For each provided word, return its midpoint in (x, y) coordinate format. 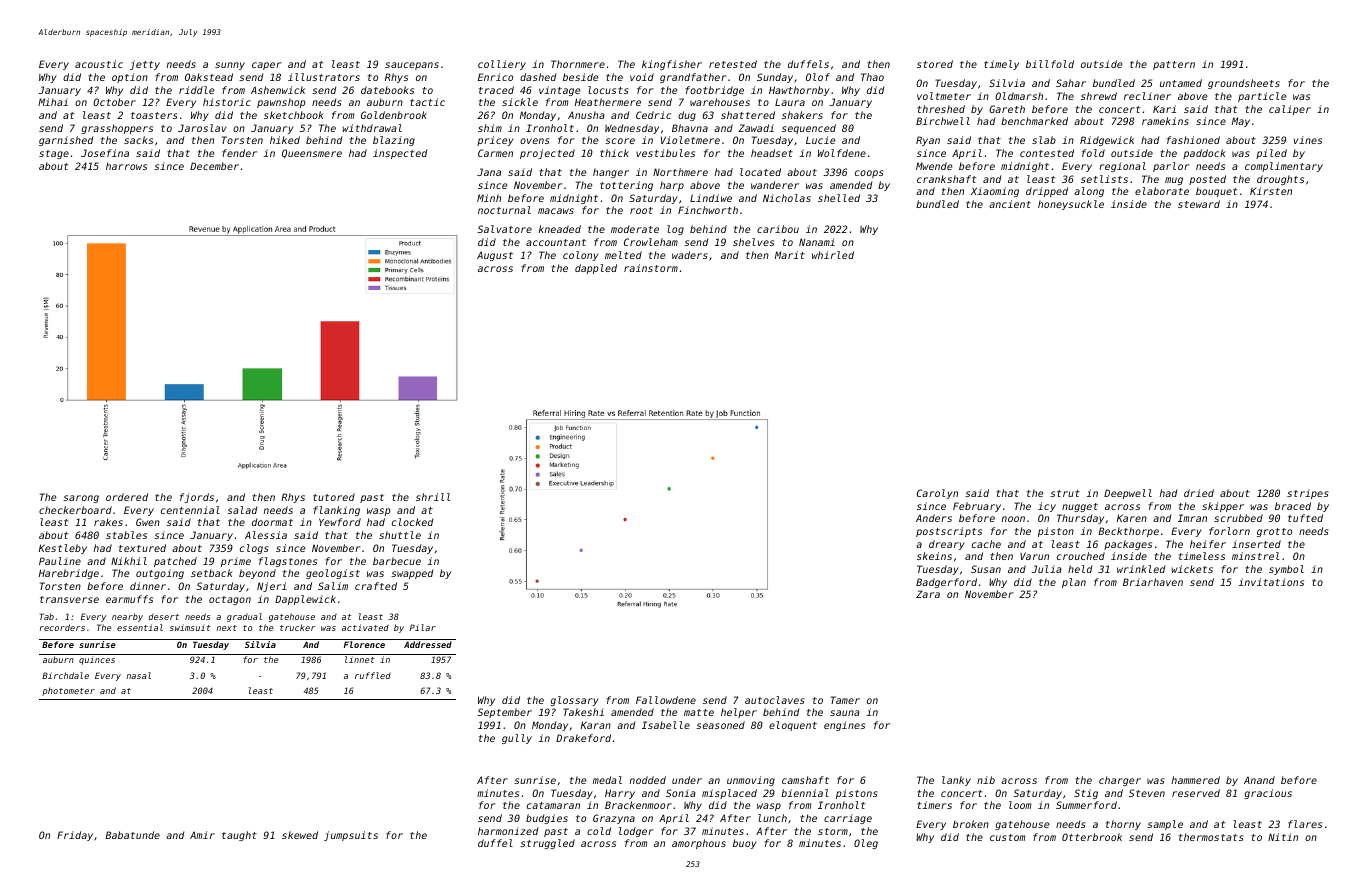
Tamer (845, 700)
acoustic (99, 64)
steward (1199, 204)
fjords (197, 498)
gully (517, 739)
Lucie (821, 140)
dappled (596, 269)
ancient (1010, 204)
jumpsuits (351, 836)
